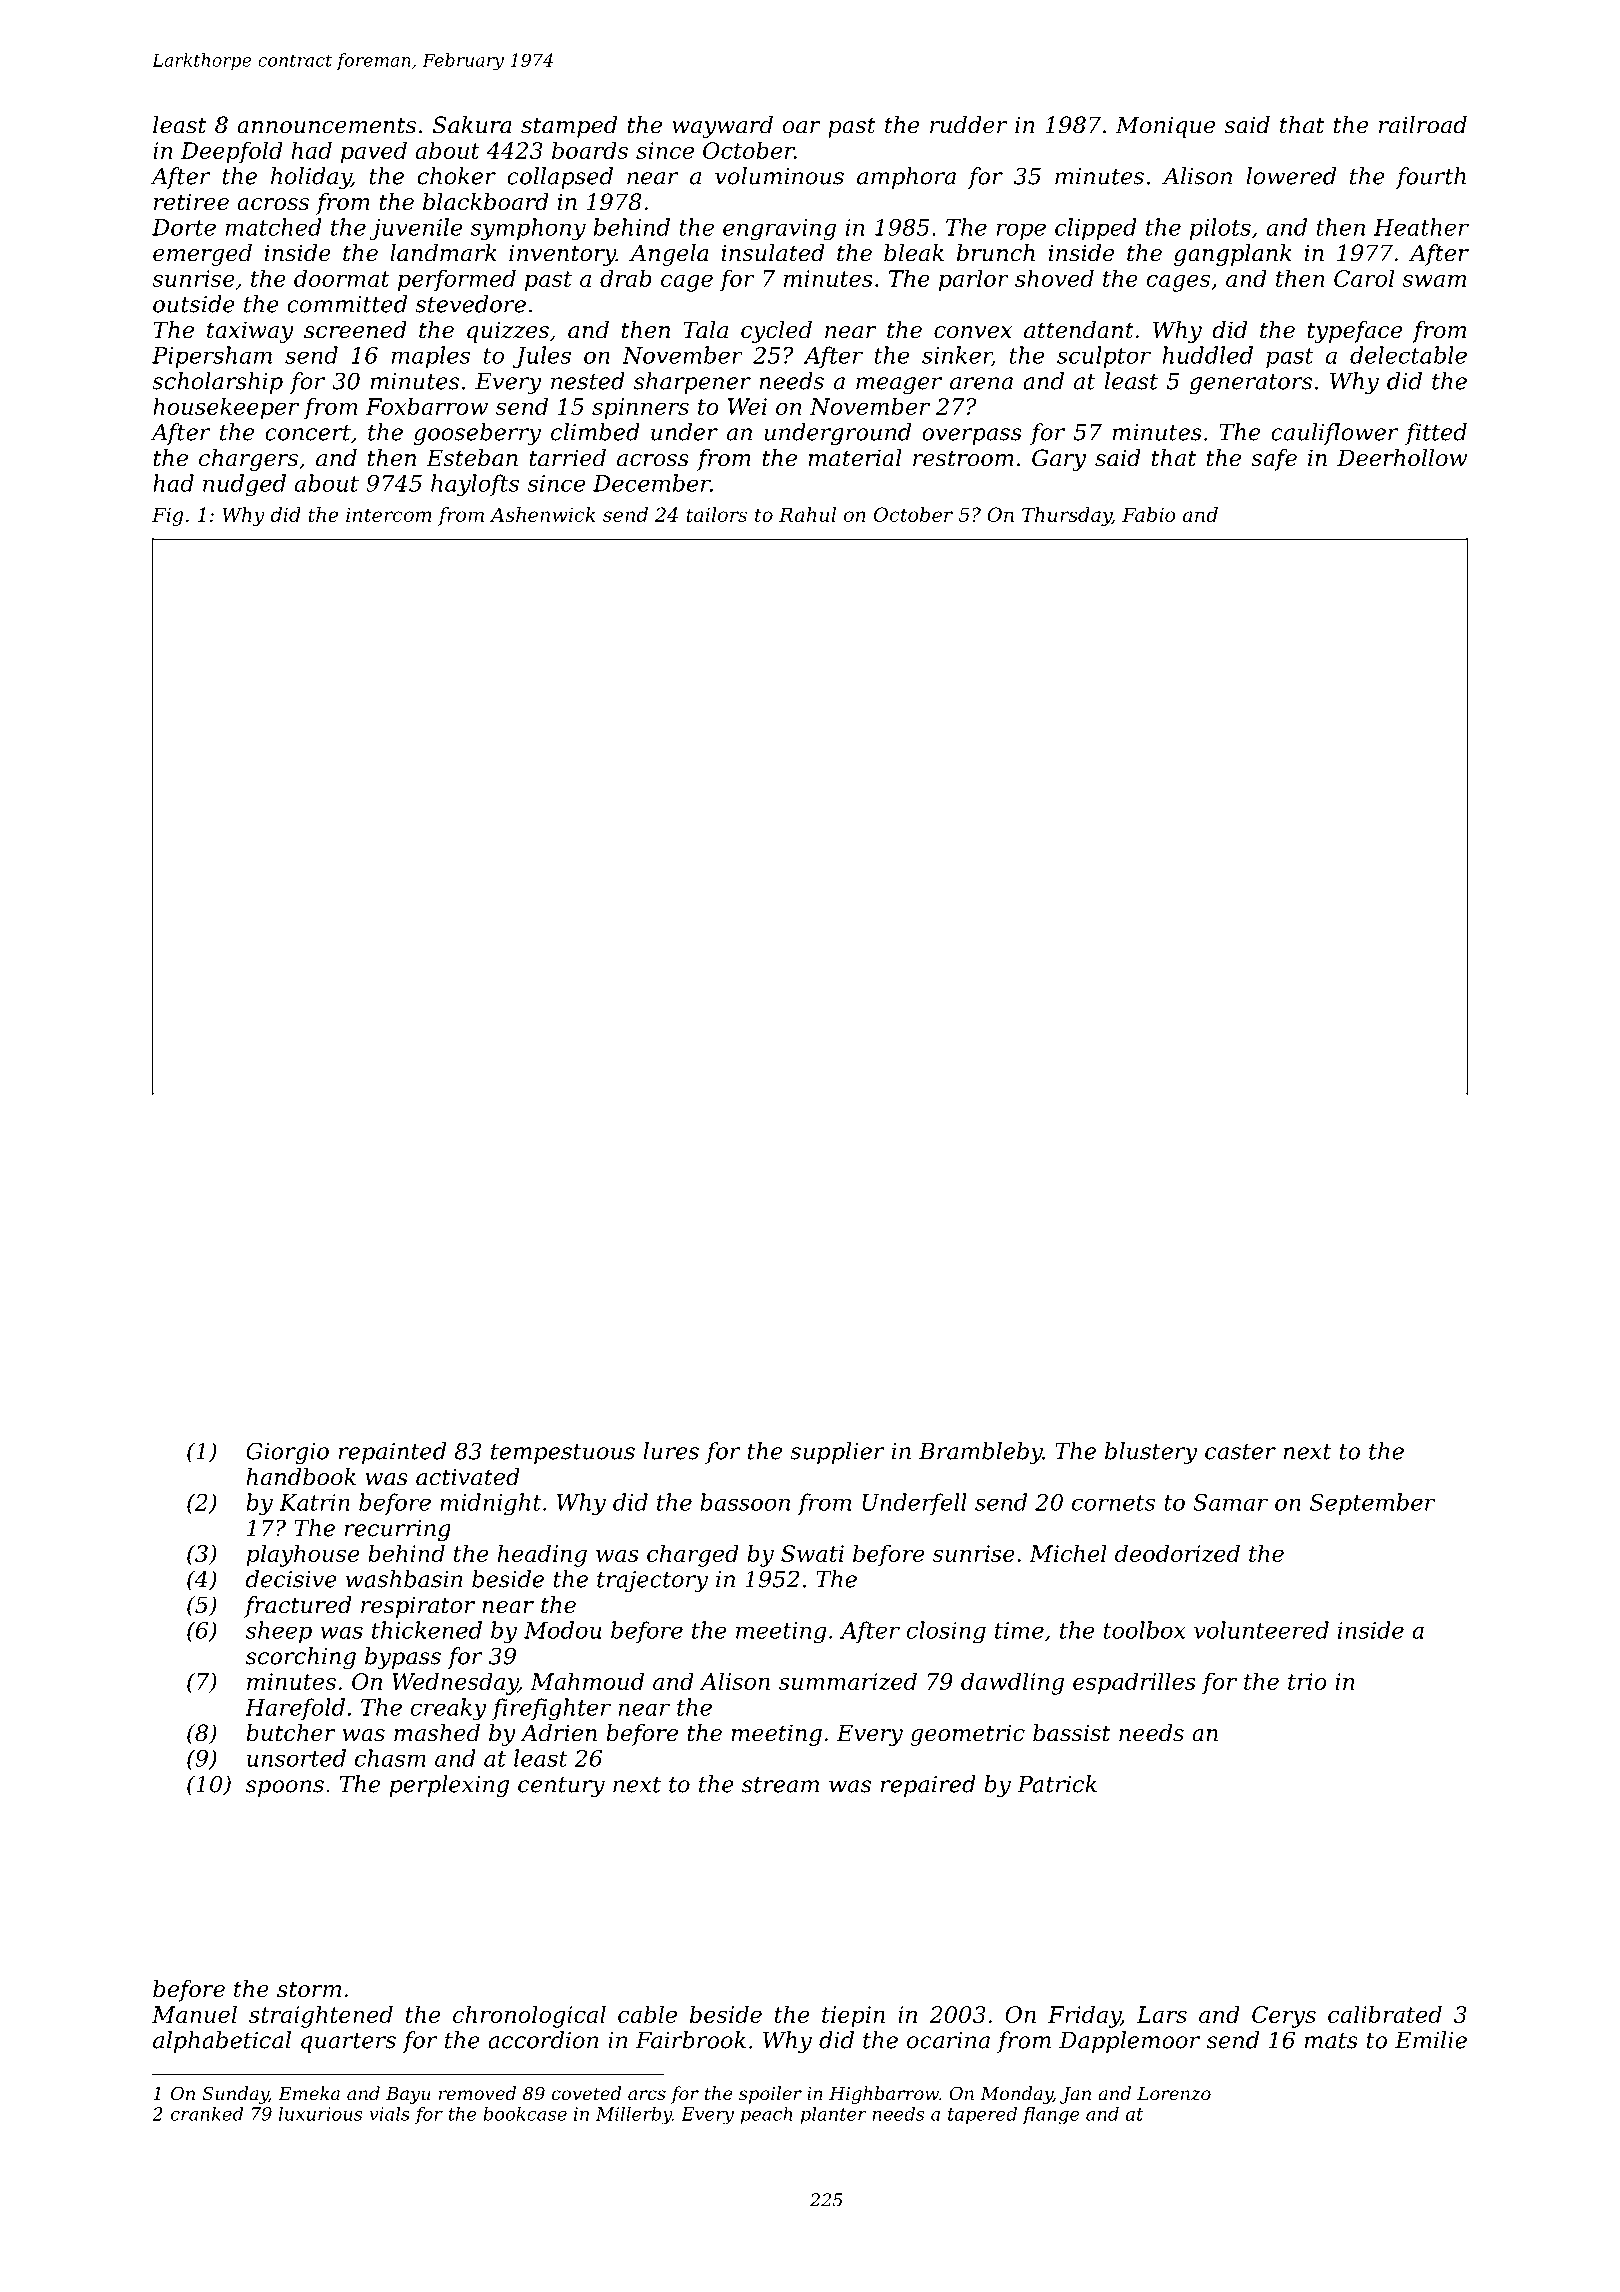 The height and width of the document is (2292, 1620). I want to click on intercom, so click(389, 514).
